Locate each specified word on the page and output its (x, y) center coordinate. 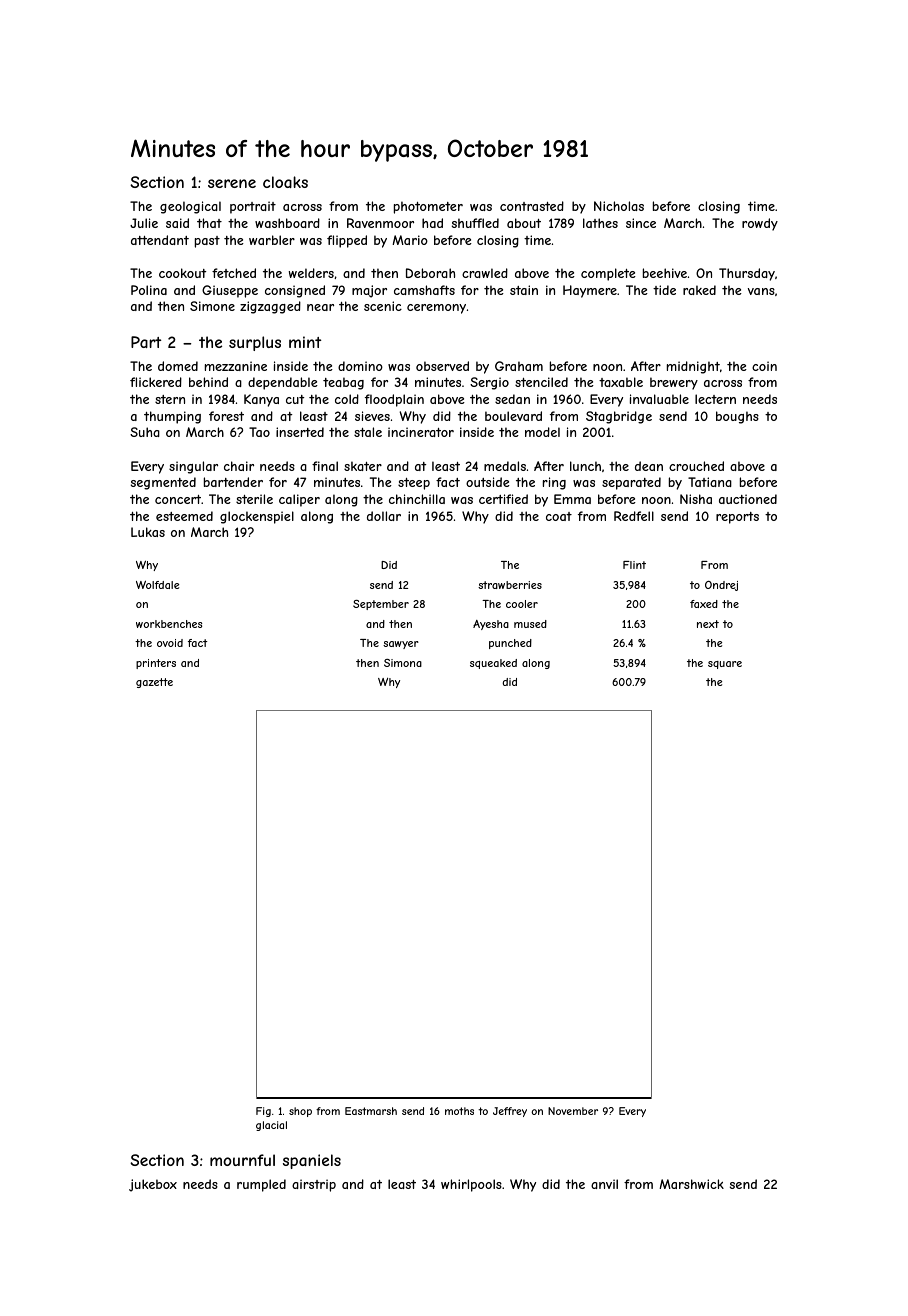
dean (649, 466)
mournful (242, 1160)
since (641, 223)
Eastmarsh (371, 1111)
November (573, 1111)
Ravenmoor (380, 223)
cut (295, 399)
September (381, 605)
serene (232, 183)
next (708, 624)
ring (554, 483)
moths (459, 1111)
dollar (384, 516)
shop (300, 1112)
